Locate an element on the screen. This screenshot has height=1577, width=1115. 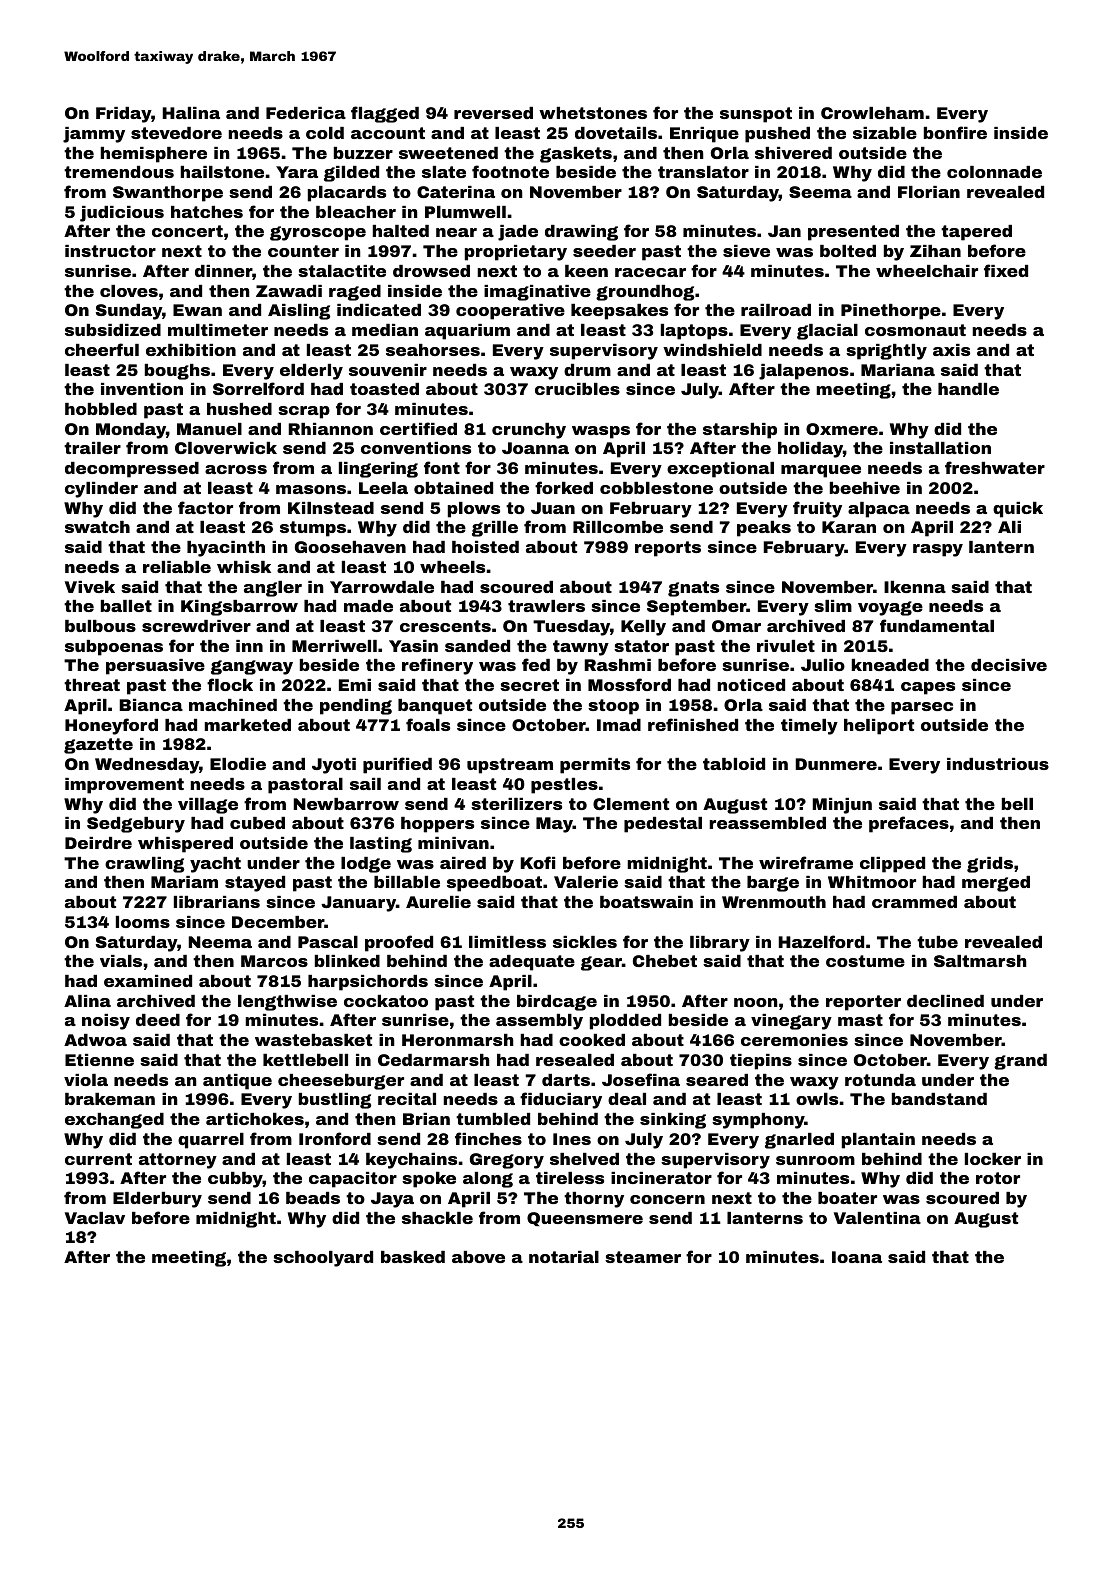
seahorses is located at coordinates (433, 350).
